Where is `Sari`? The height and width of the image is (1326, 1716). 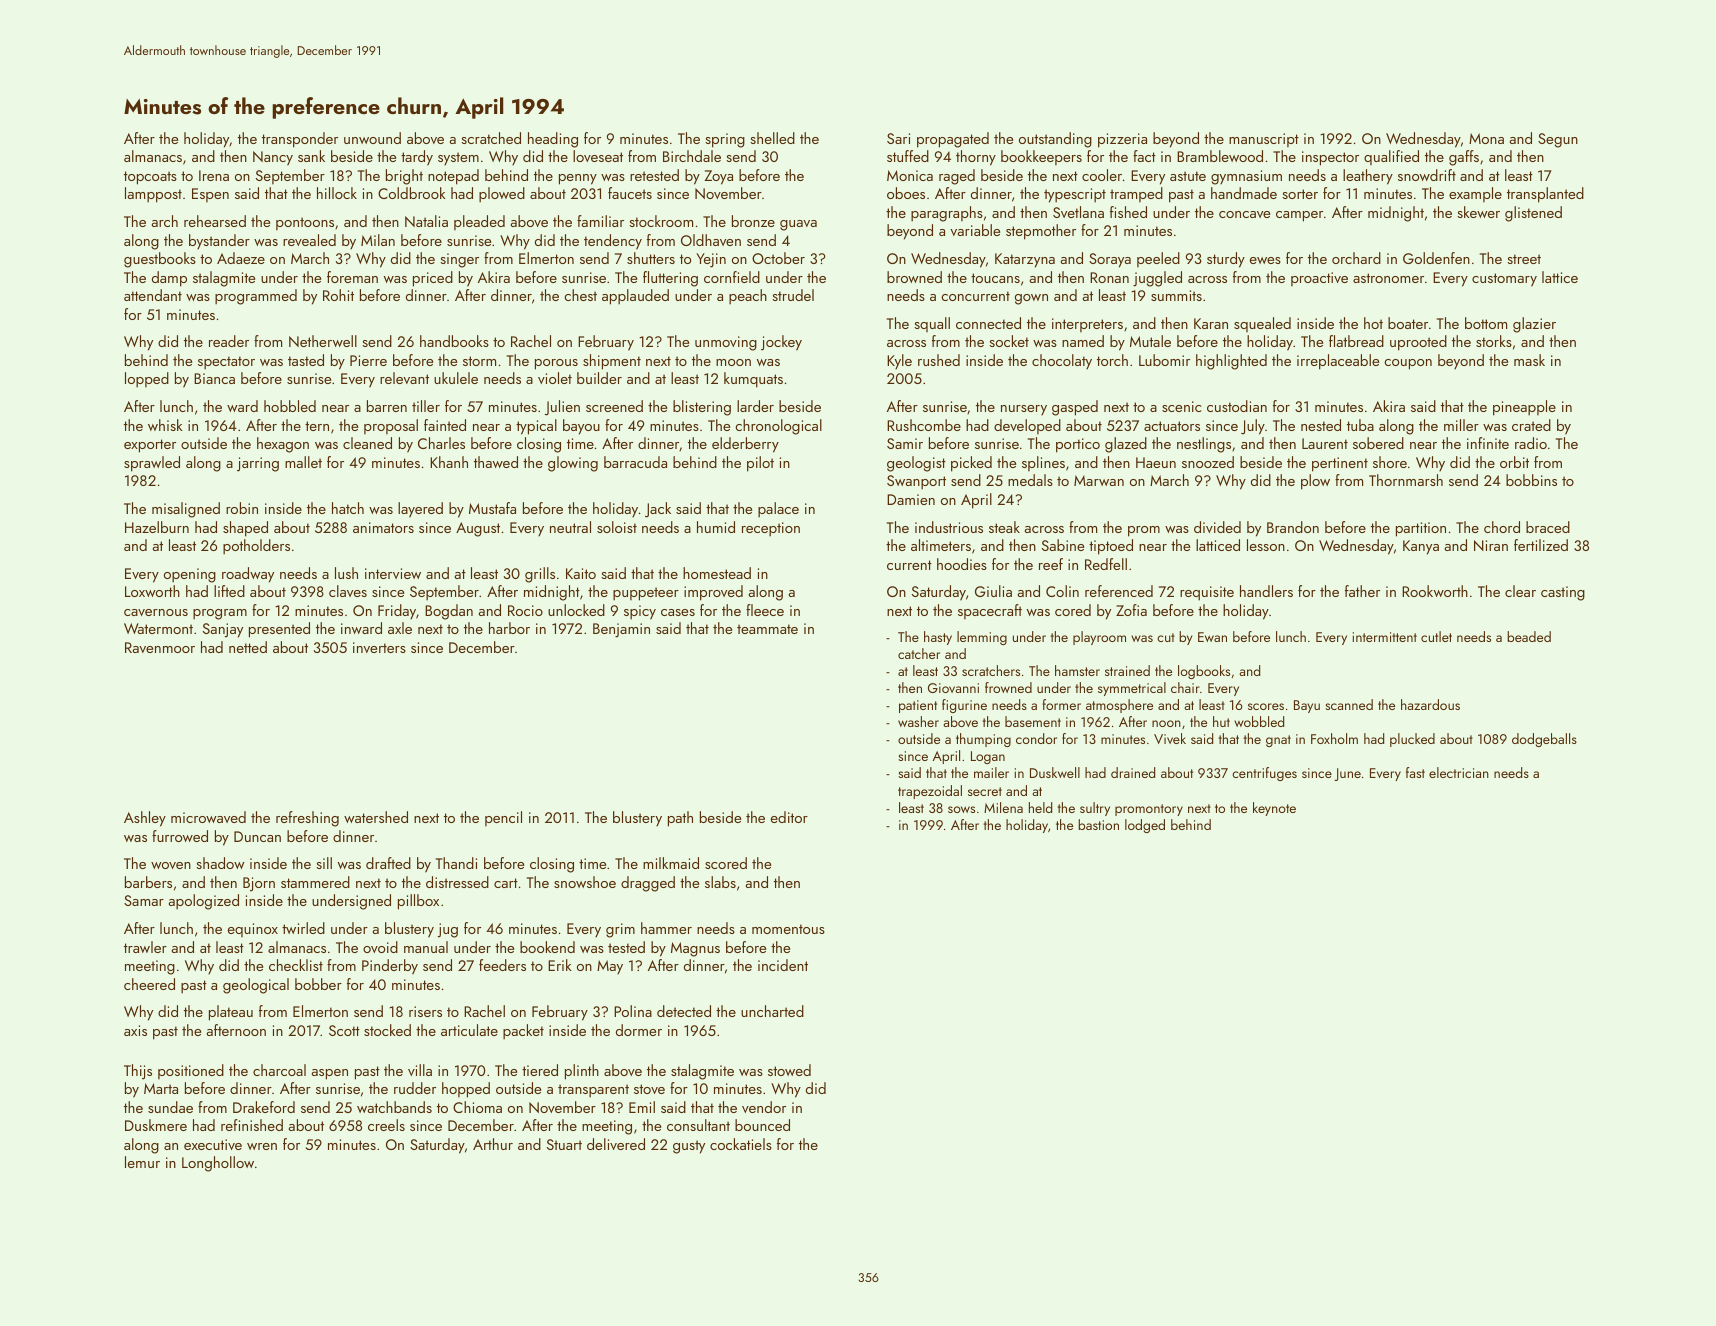 Sari is located at coordinates (898, 138).
